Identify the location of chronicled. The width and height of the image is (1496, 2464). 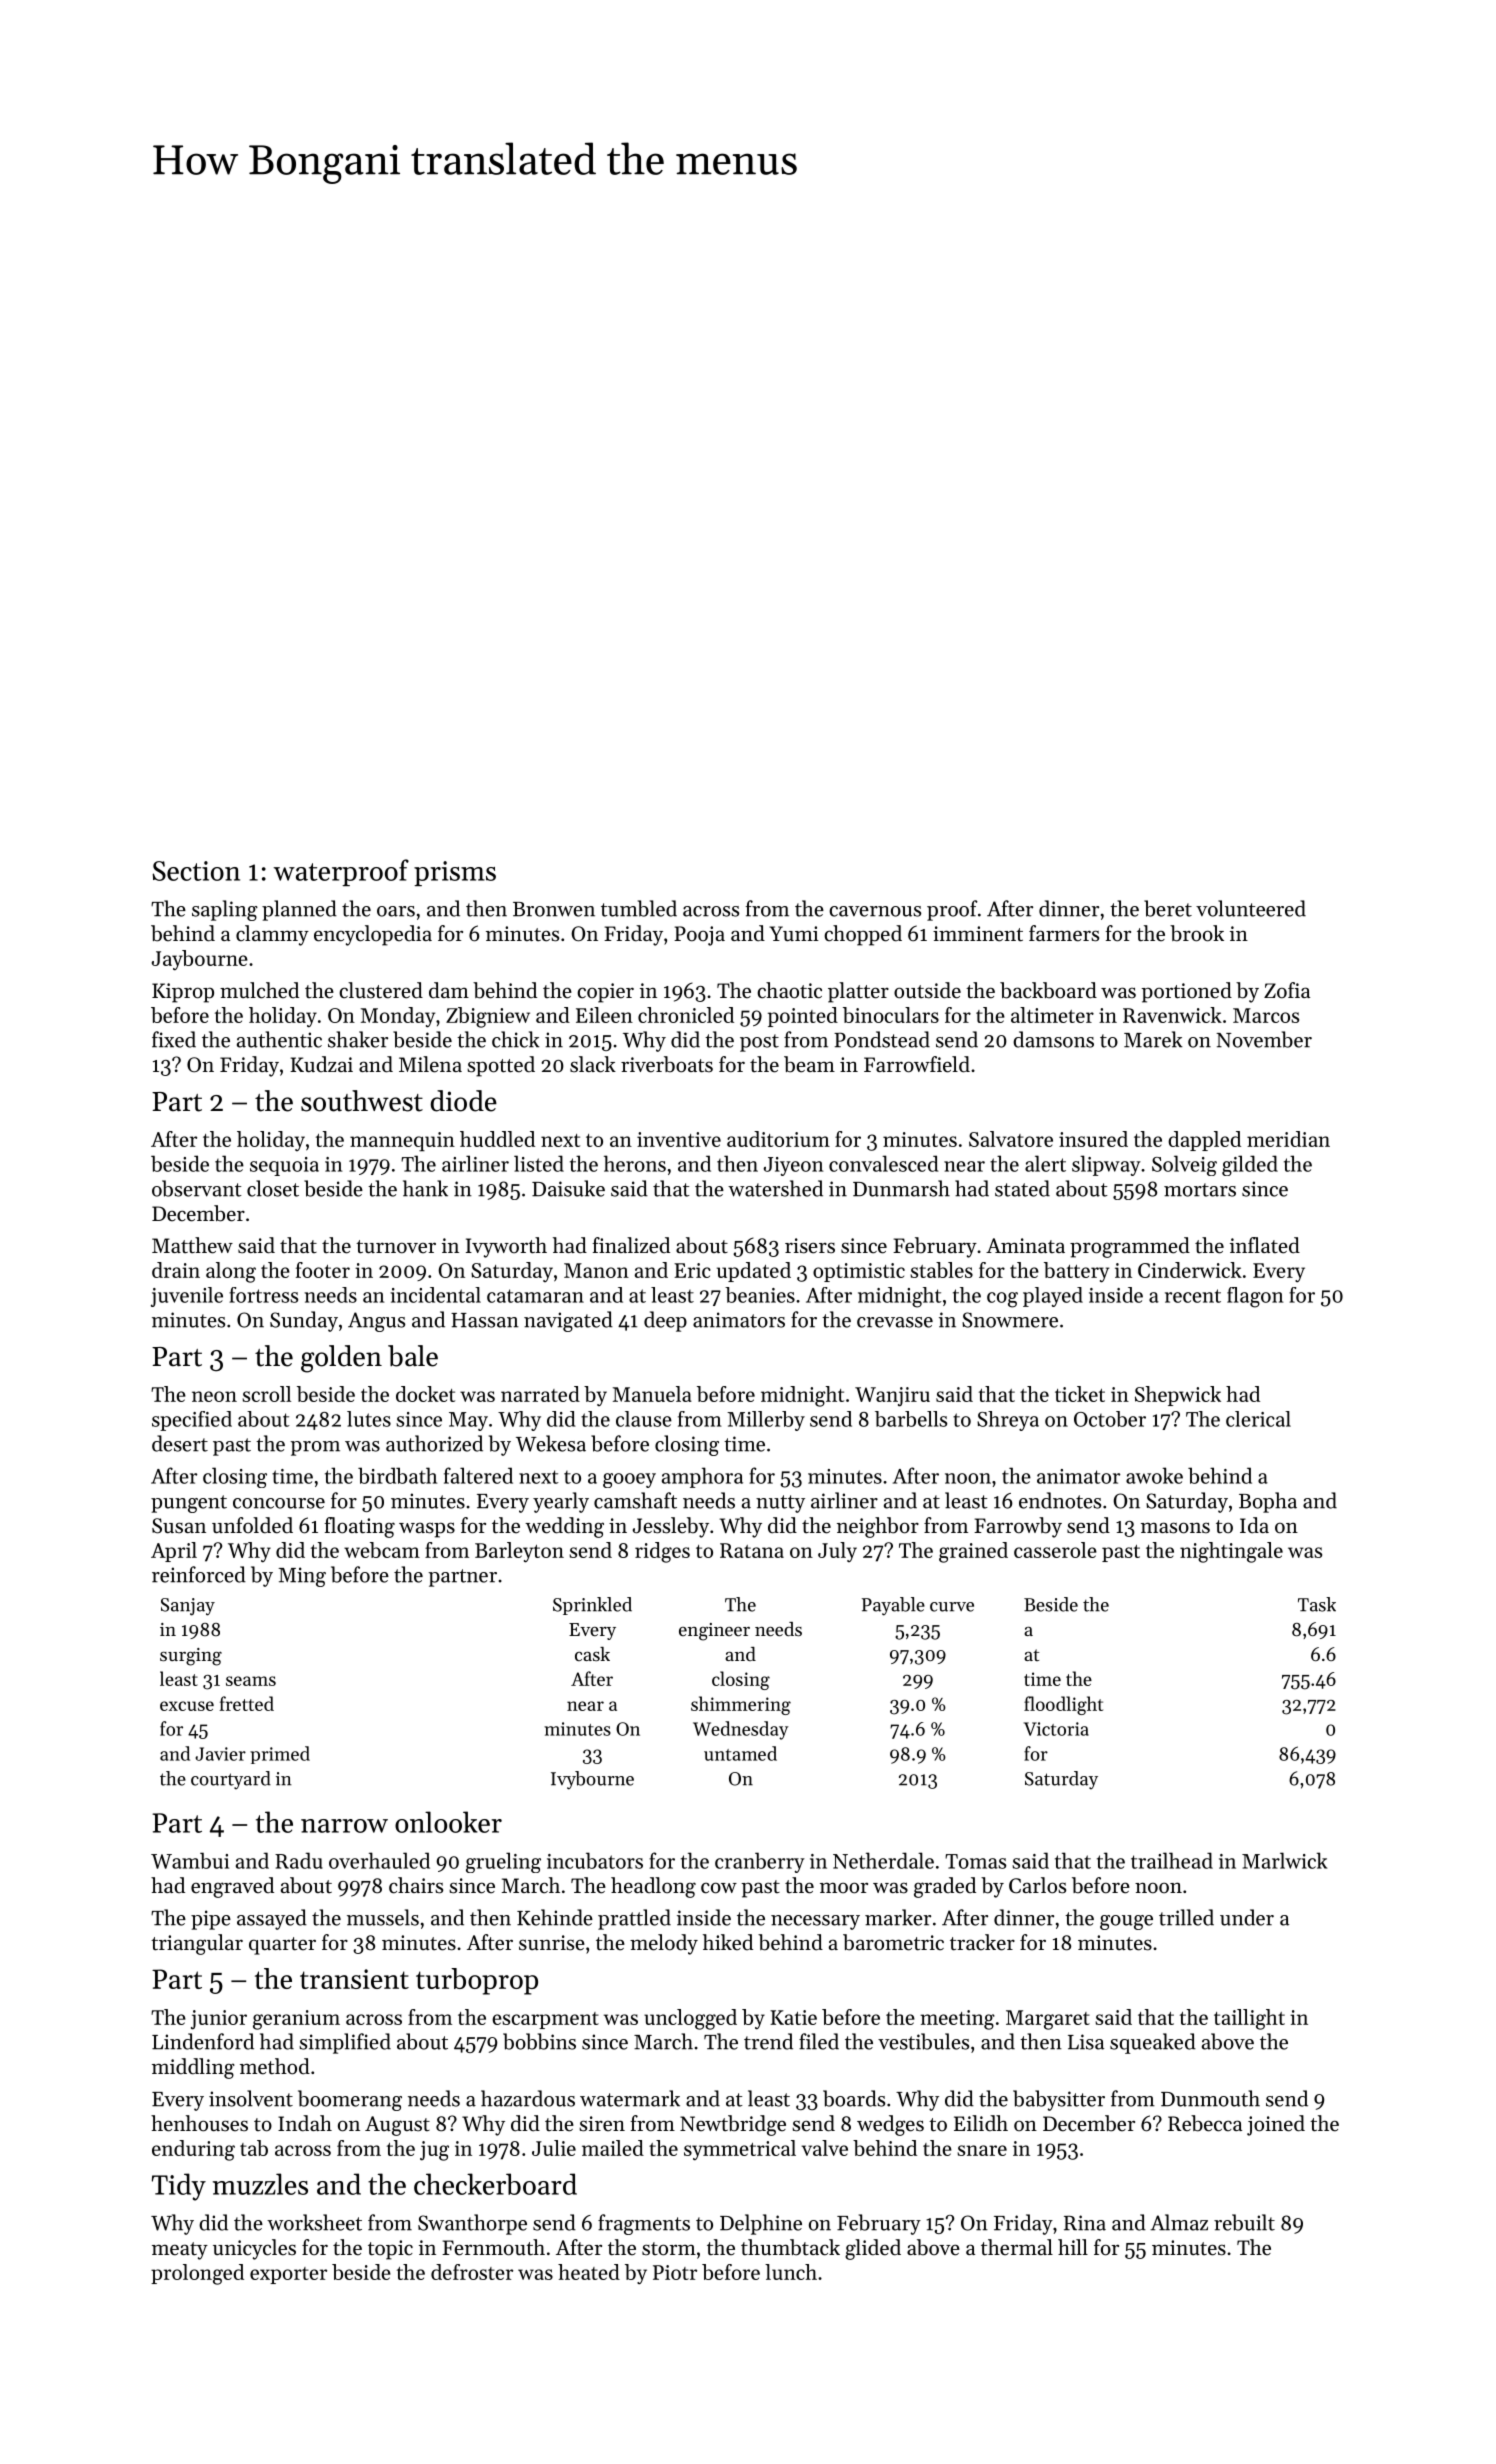
(686, 1015).
